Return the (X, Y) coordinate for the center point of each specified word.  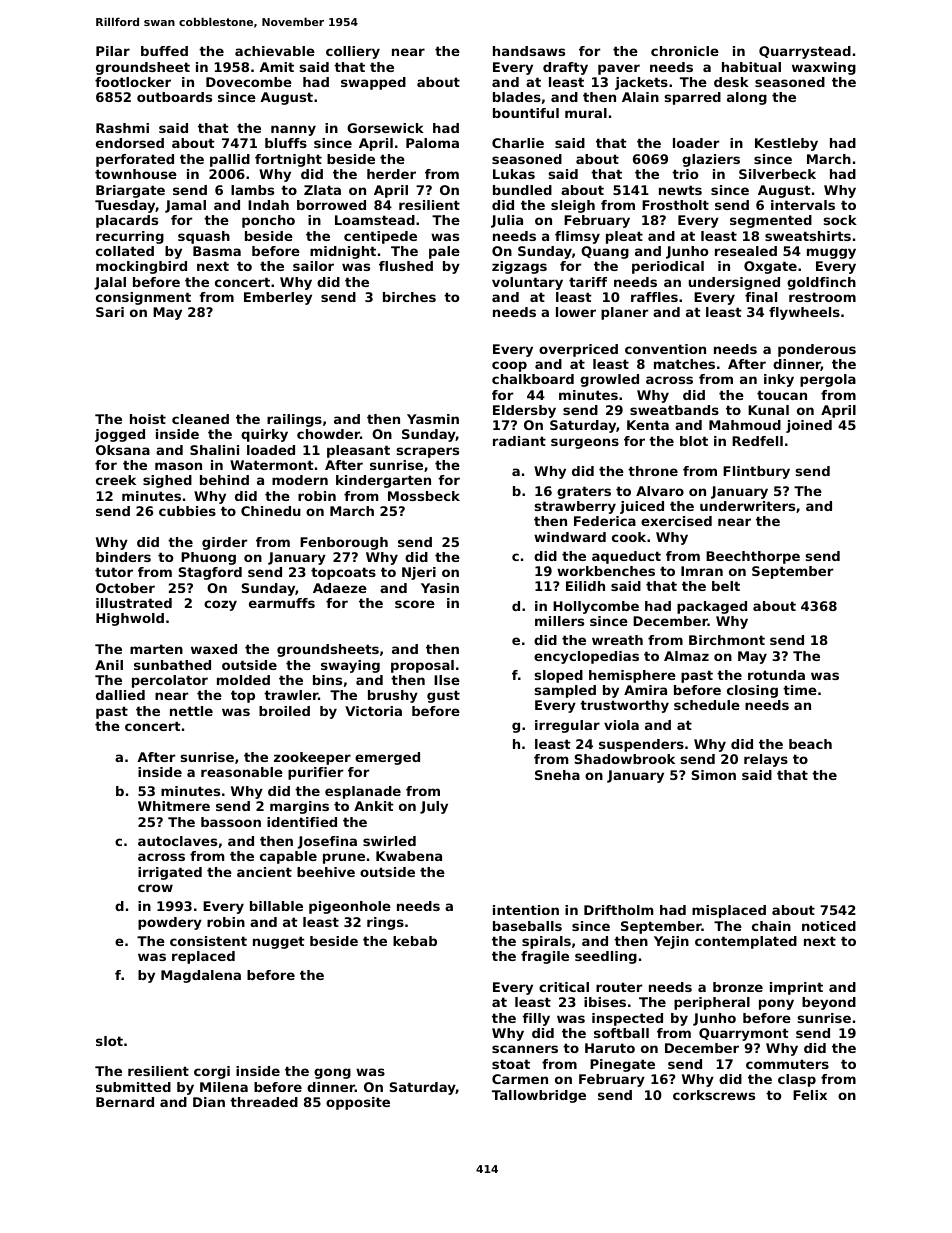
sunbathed (172, 665)
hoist (148, 419)
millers (559, 621)
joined (809, 426)
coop (509, 366)
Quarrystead (805, 52)
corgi (212, 1072)
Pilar (113, 51)
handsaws (529, 51)
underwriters (747, 506)
